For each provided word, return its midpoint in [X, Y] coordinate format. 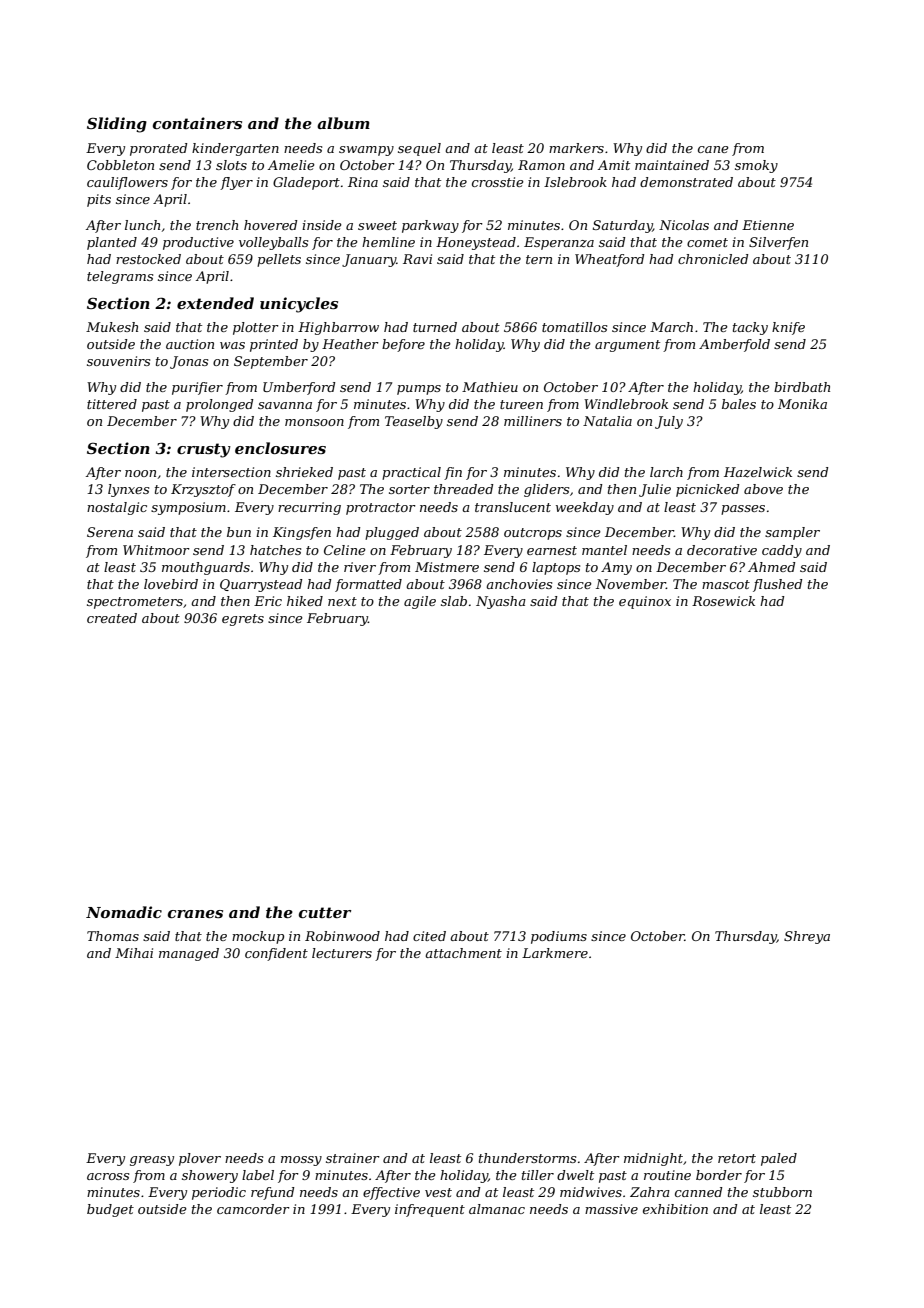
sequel [419, 149]
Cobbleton [120, 165]
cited [429, 936]
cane [713, 149]
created [112, 618]
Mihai [134, 953]
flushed [777, 585]
